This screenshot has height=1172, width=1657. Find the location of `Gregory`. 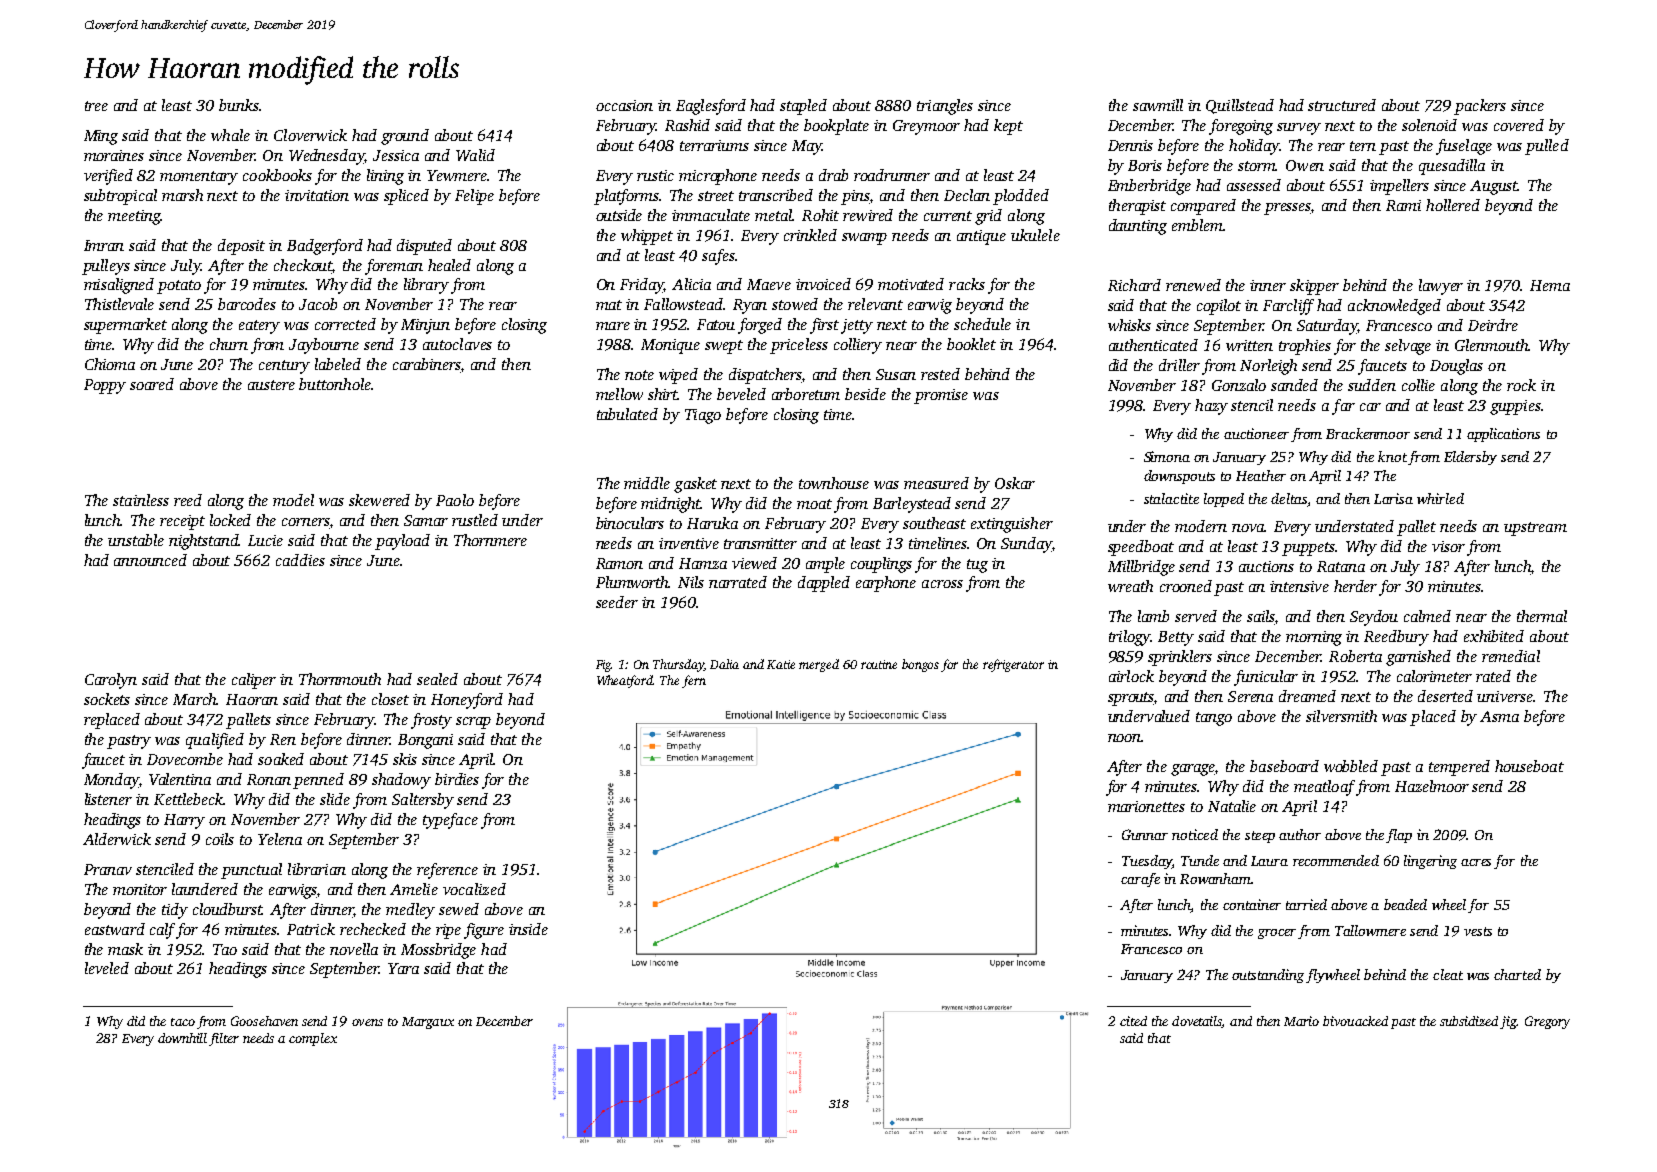

Gregory is located at coordinates (1547, 1022).
